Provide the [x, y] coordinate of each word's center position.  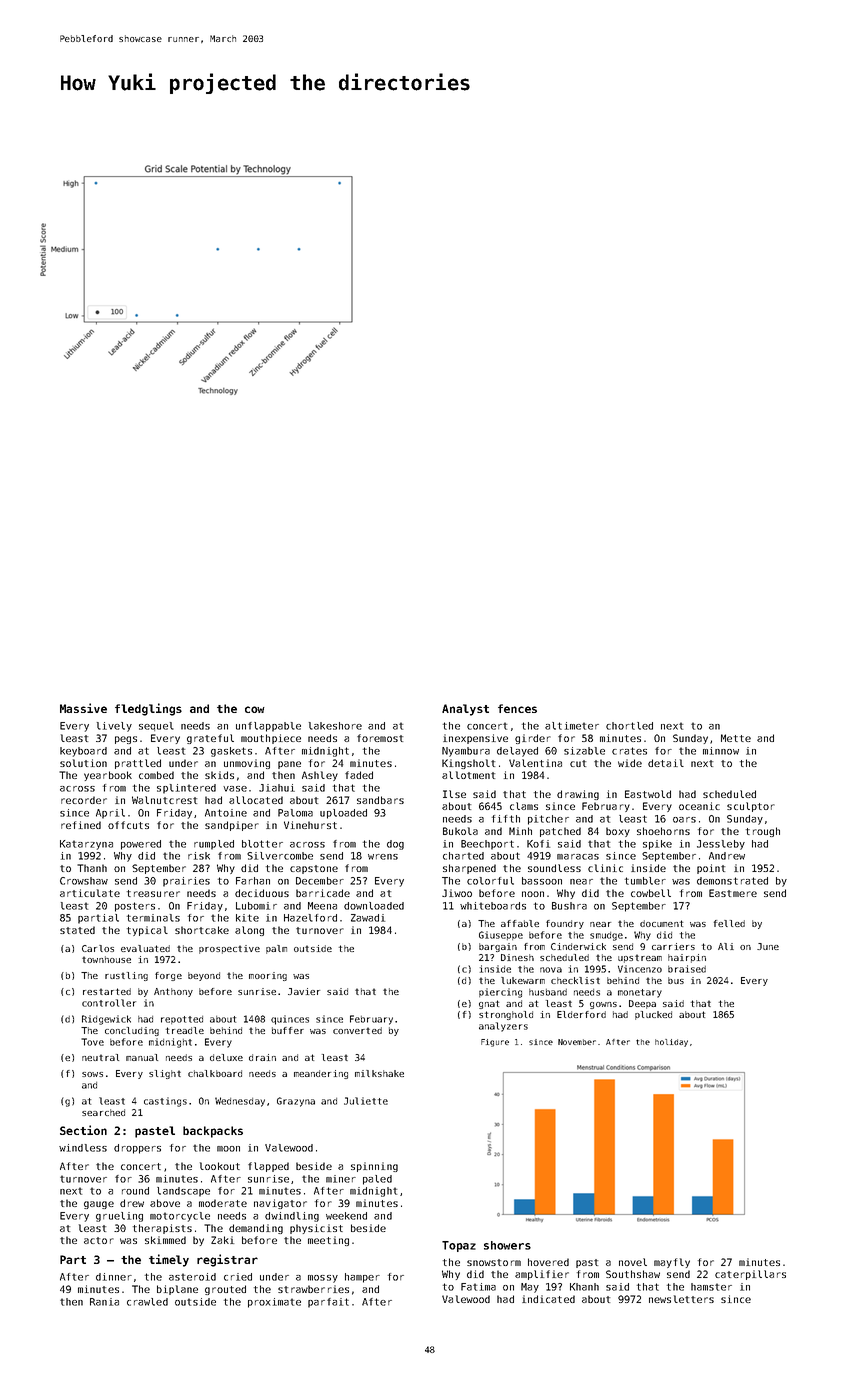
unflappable [268, 727]
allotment [468, 775]
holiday [671, 1043]
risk [199, 856]
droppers [137, 1149]
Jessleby [721, 845]
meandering [321, 1074]
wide [630, 763]
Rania [104, 1302]
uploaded [343, 814]
